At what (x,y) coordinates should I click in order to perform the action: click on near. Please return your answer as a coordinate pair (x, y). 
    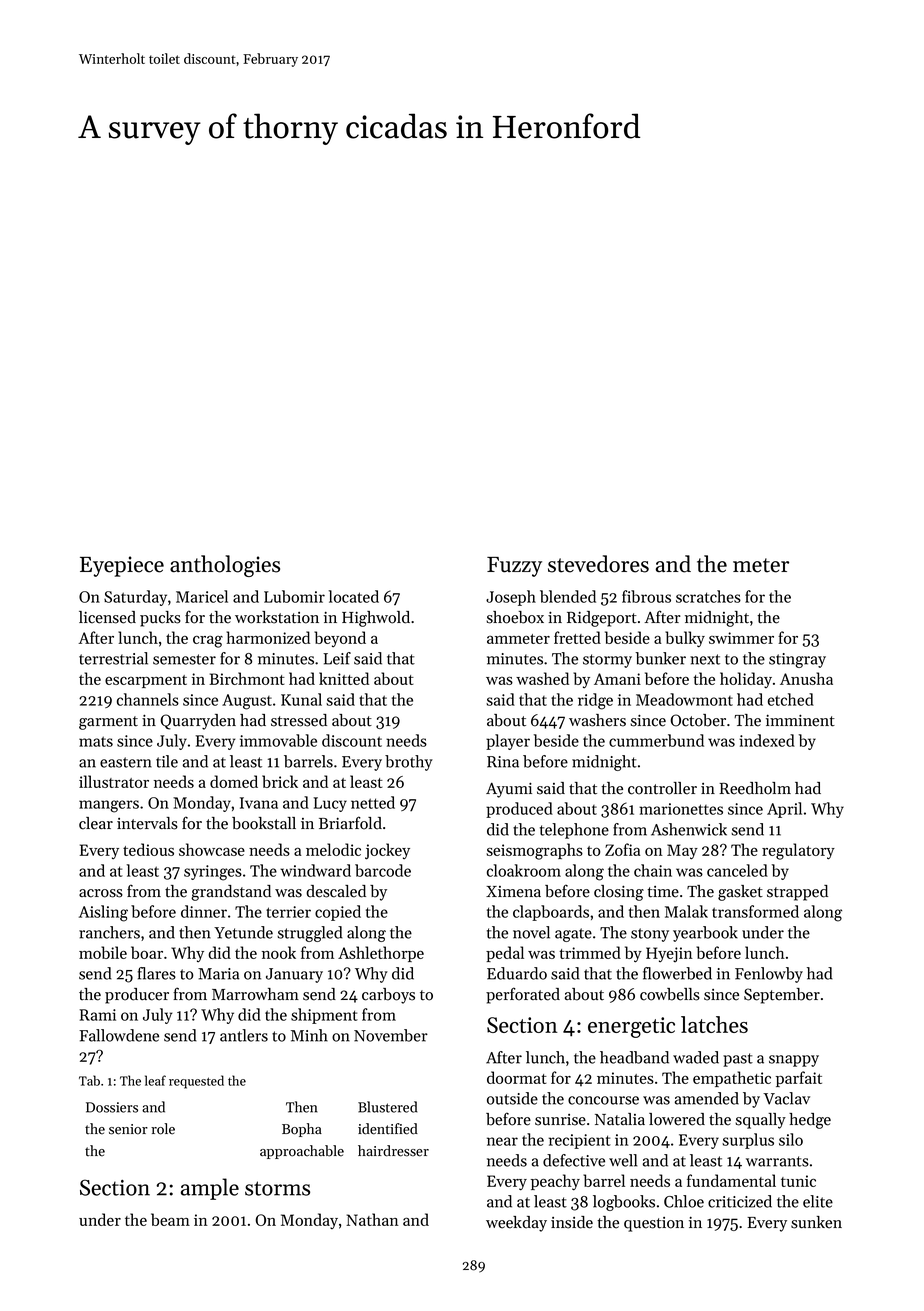
    Looking at the image, I should click on (502, 1141).
